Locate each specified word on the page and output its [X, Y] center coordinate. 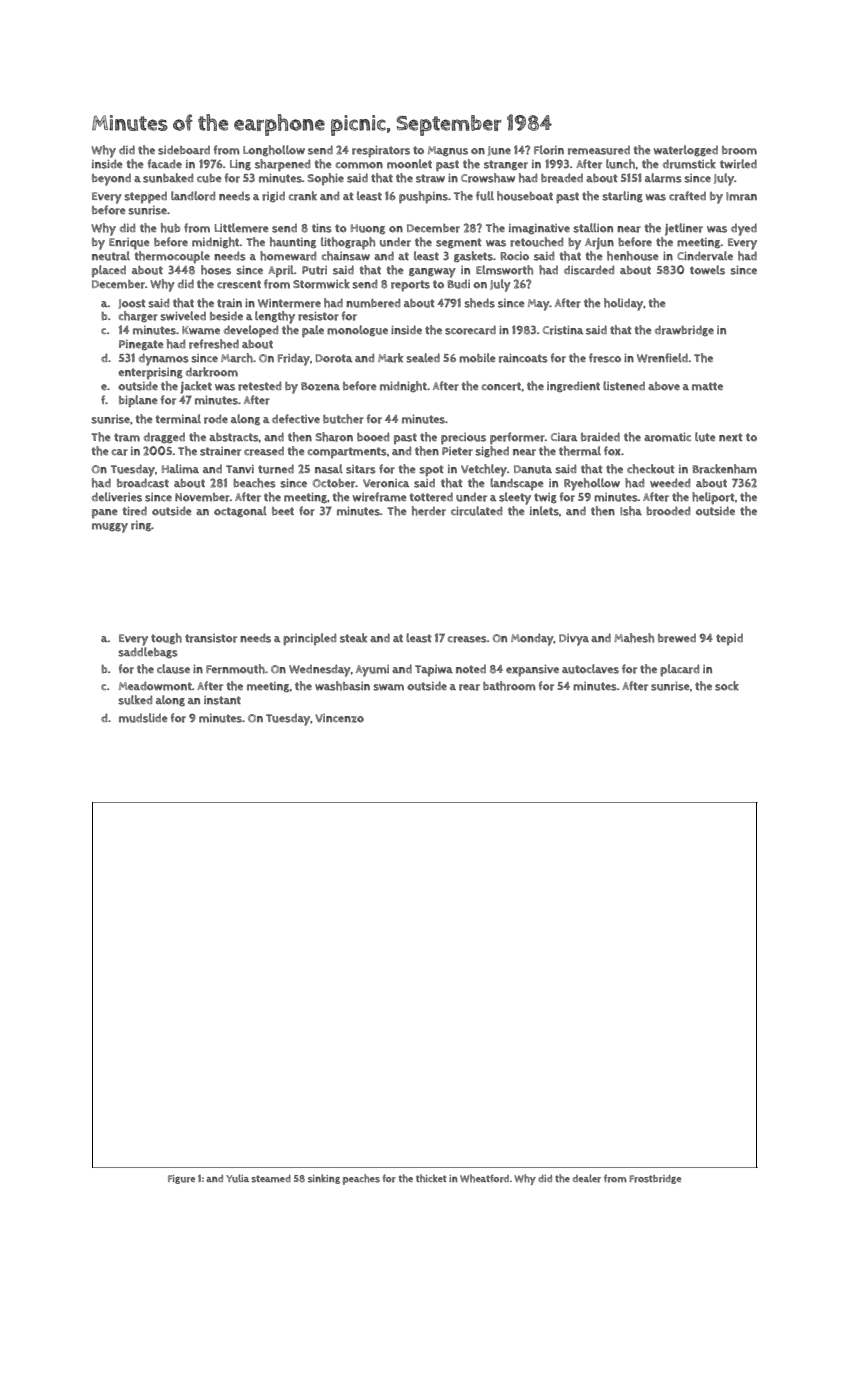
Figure [181, 1179]
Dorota [334, 358]
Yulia [237, 1178]
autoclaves [590, 669]
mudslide [143, 718]
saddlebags [148, 652]
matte [707, 386]
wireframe [379, 497]
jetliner [684, 229]
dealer [587, 1178]
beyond [111, 180]
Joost [132, 304]
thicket [431, 1178]
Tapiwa [434, 670]
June [499, 151]
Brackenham [724, 469]
